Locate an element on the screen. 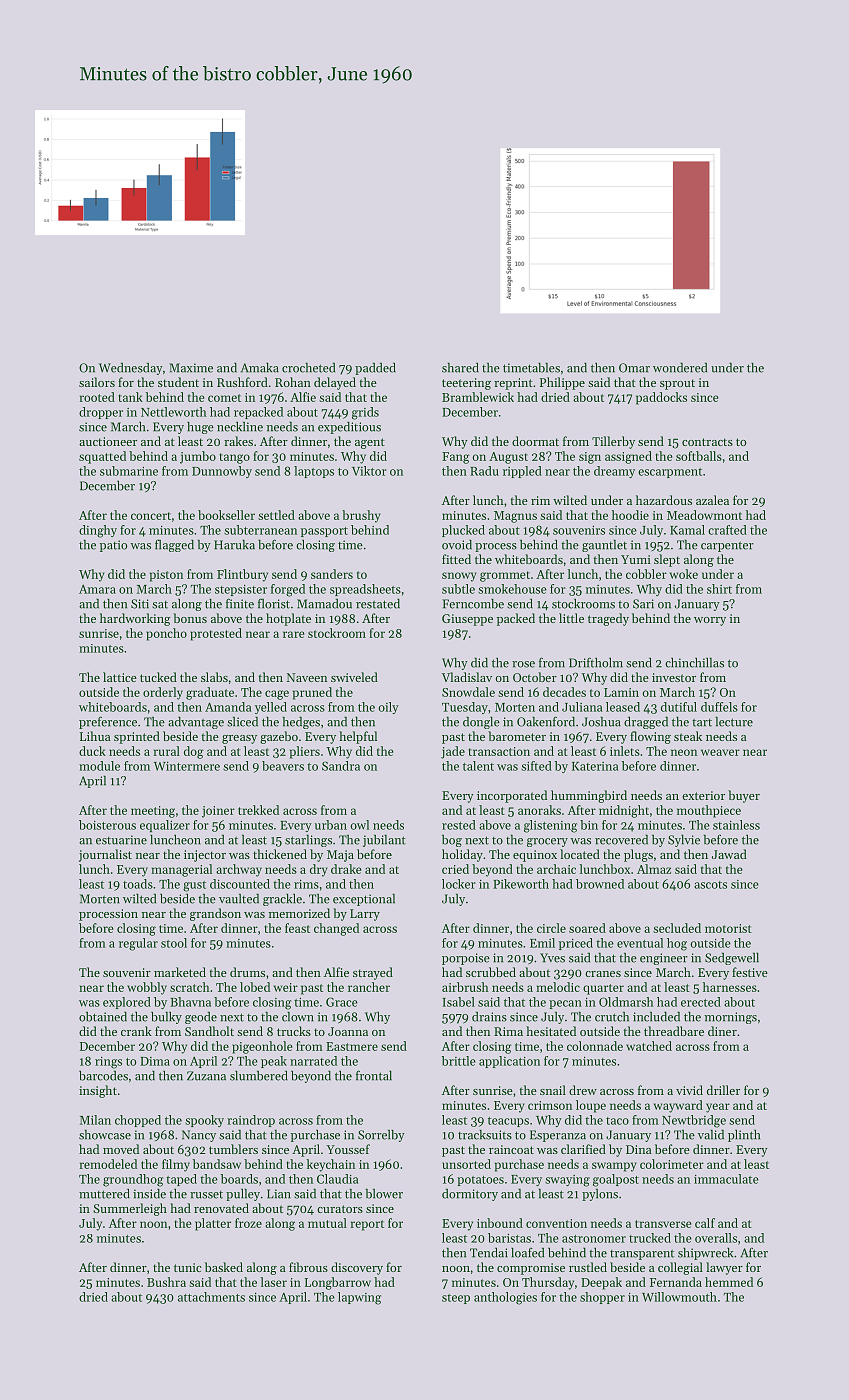 The image size is (849, 1400). attachments is located at coordinates (211, 1297).
